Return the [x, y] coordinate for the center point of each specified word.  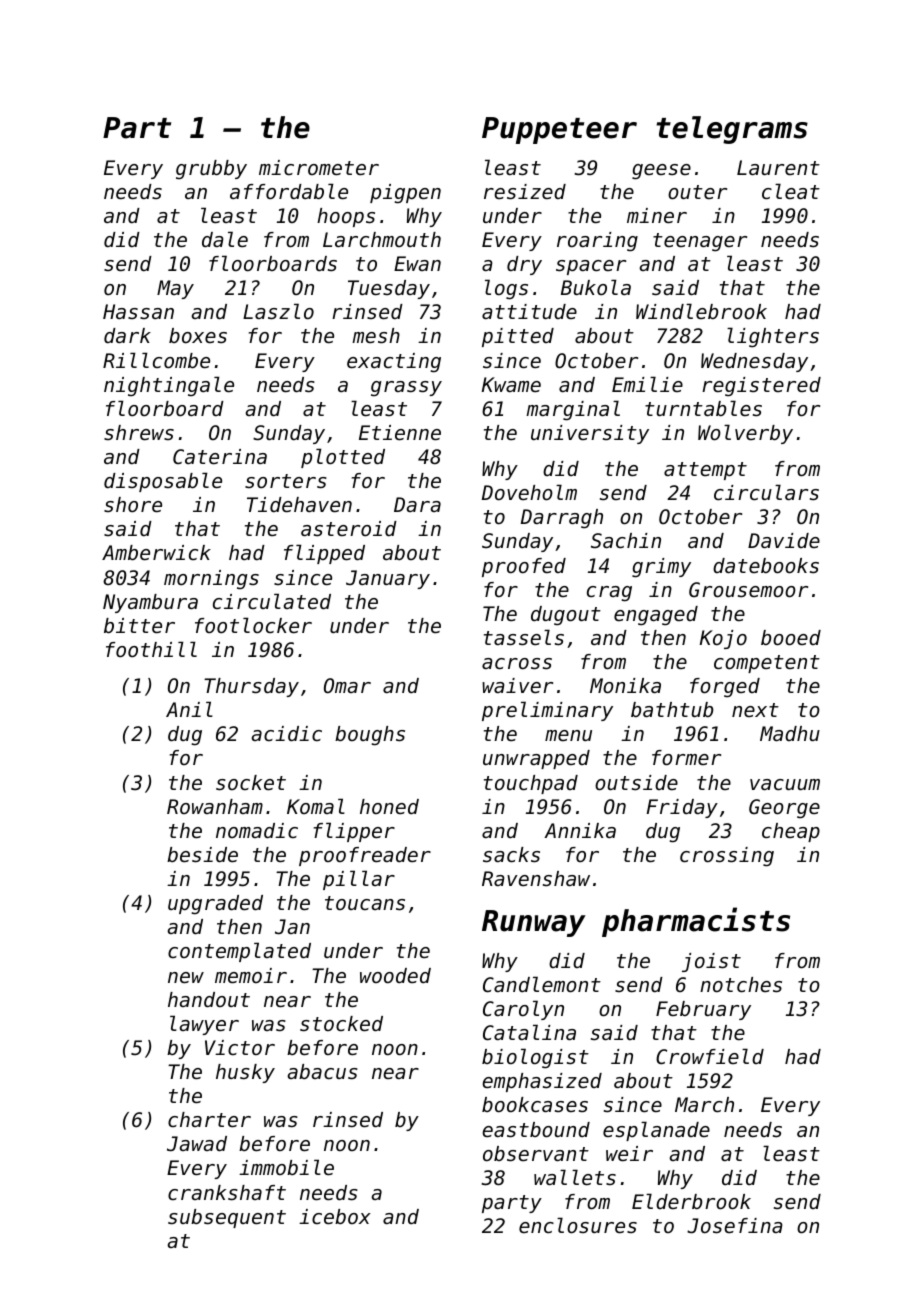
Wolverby [745, 434]
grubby [211, 169]
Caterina [220, 457]
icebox [335, 1217]
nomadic [257, 831]
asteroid [349, 529]
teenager [700, 242]
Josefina [735, 1226]
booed [791, 638]
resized [525, 192]
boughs [370, 736]
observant [536, 1154]
